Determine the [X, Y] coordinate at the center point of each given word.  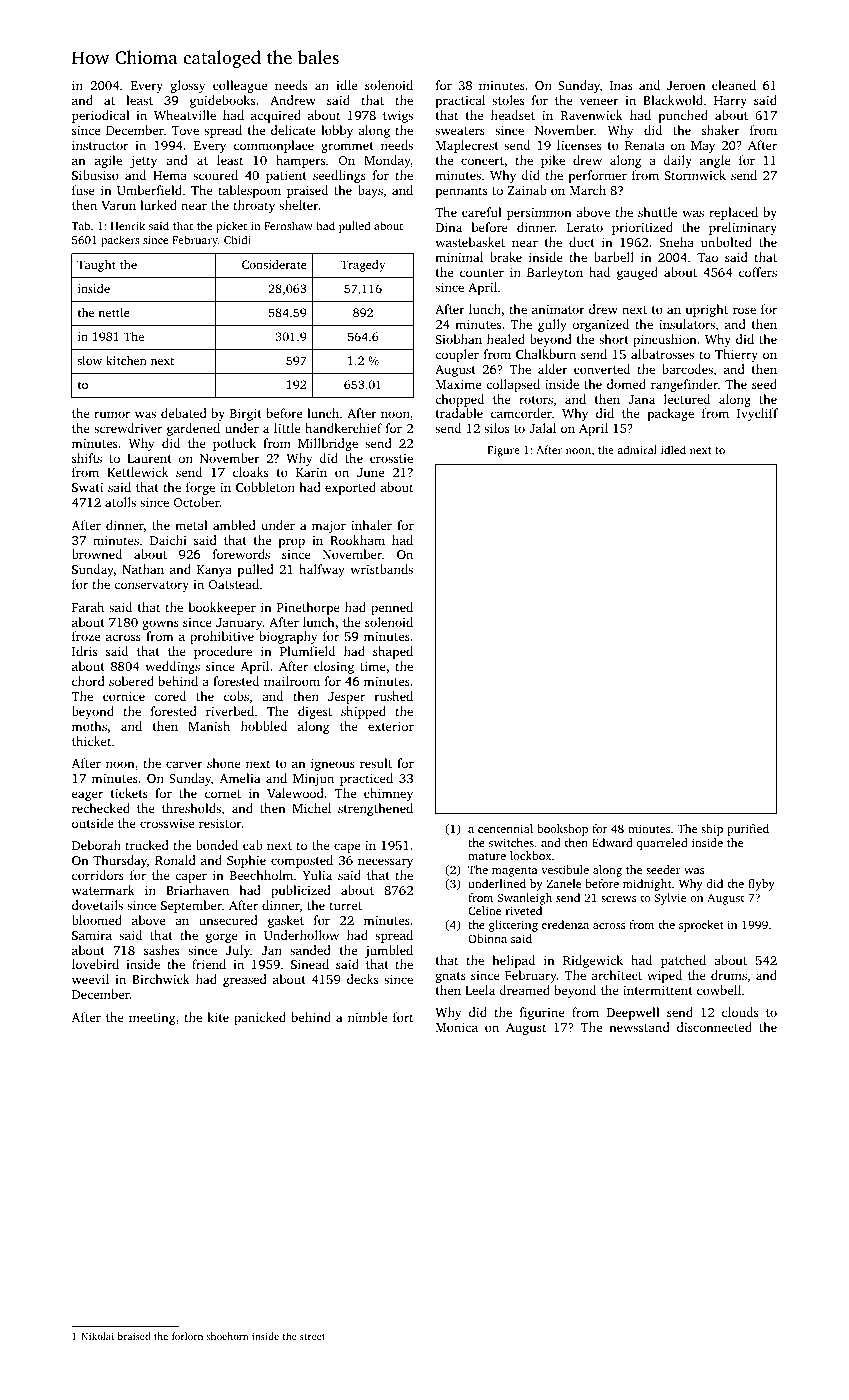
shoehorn [227, 1336]
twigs [398, 117]
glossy [188, 86]
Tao [707, 257]
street [312, 1337]
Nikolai [97, 1336]
